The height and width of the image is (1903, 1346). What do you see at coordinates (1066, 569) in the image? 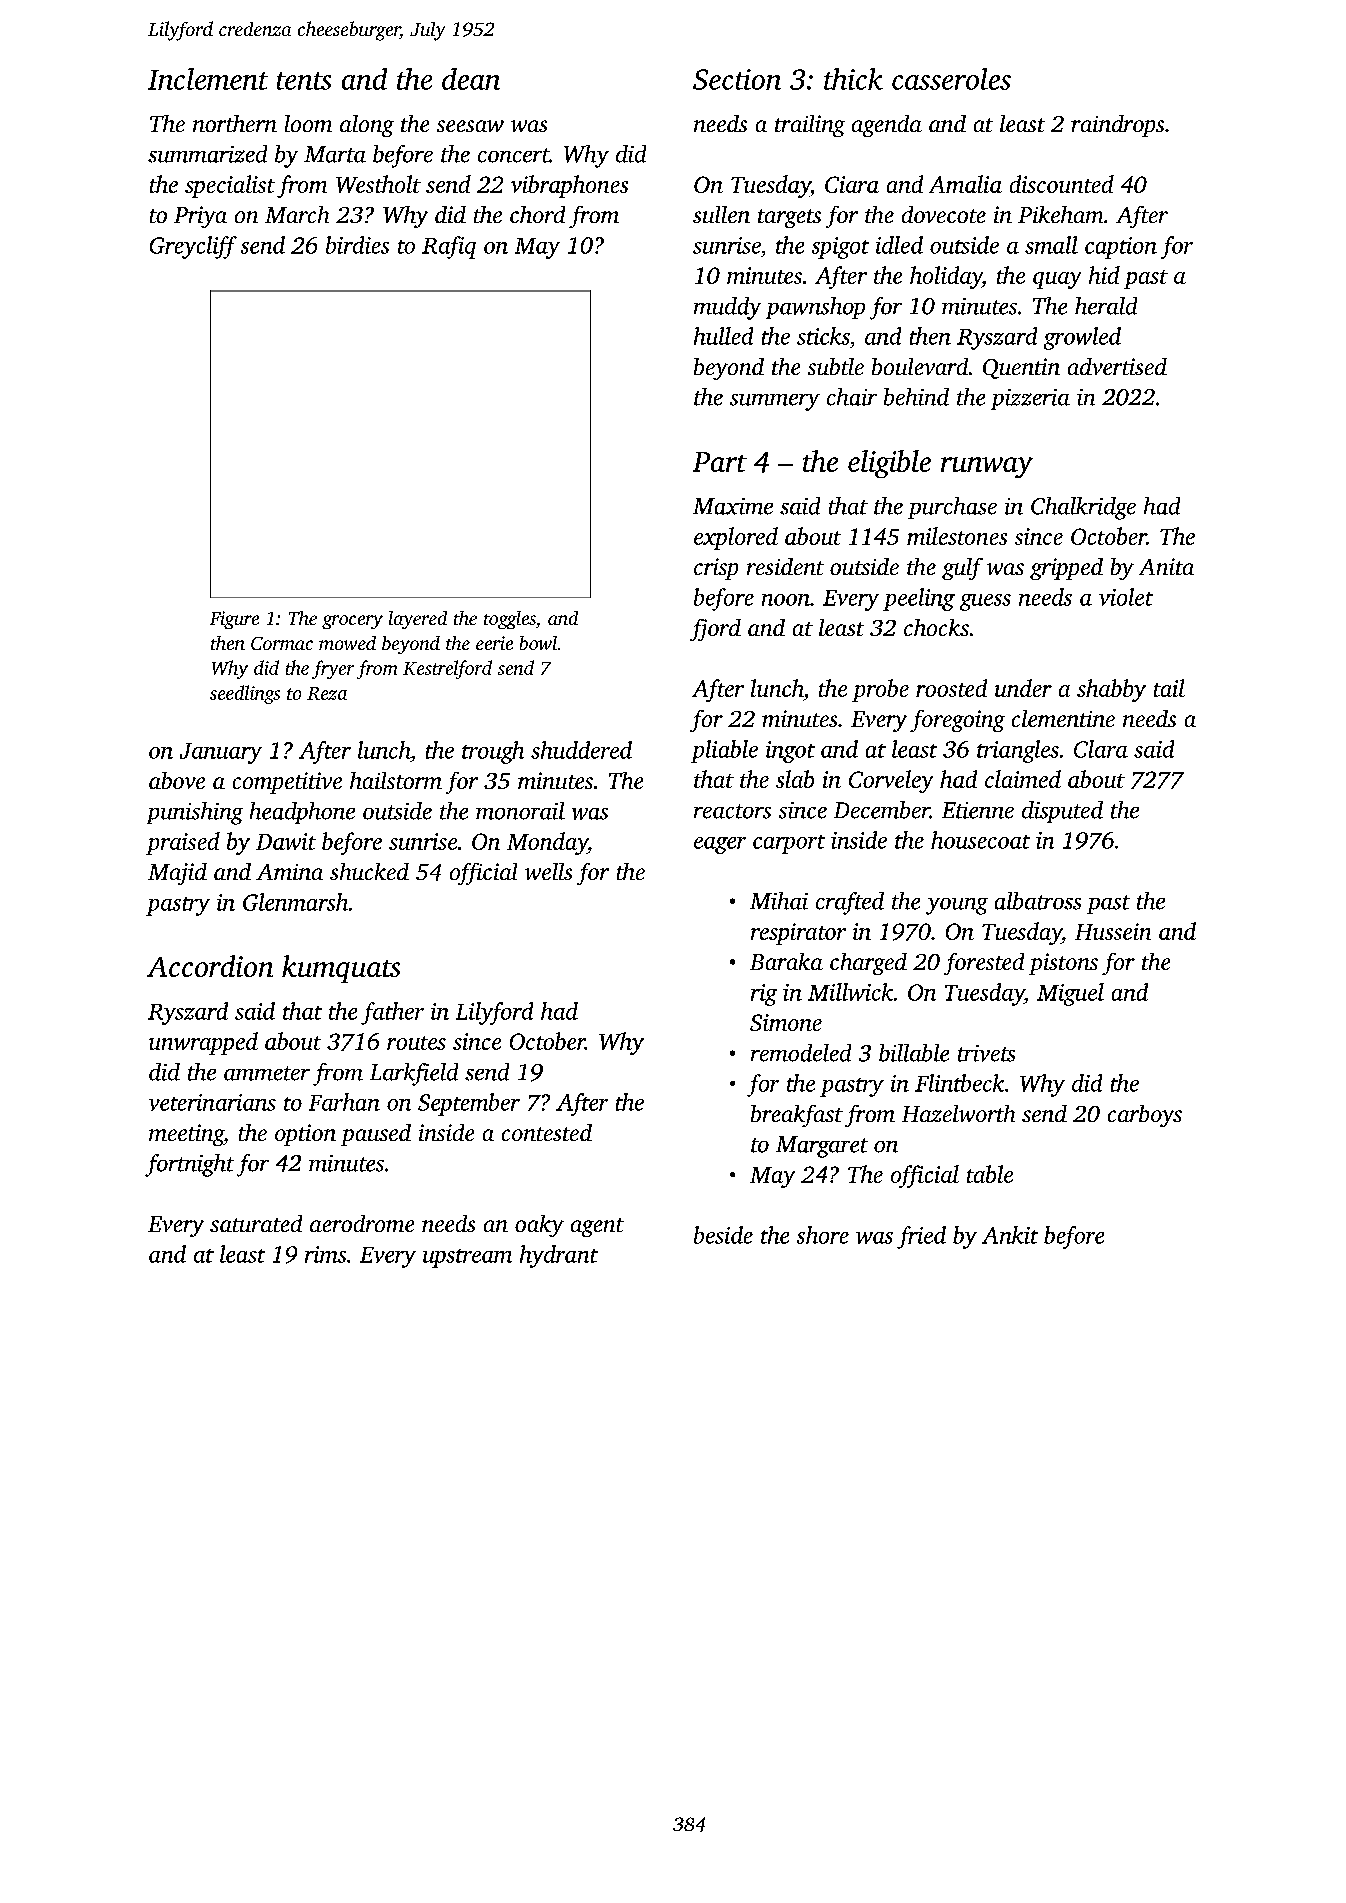
I see `gripped` at bounding box center [1066, 569].
